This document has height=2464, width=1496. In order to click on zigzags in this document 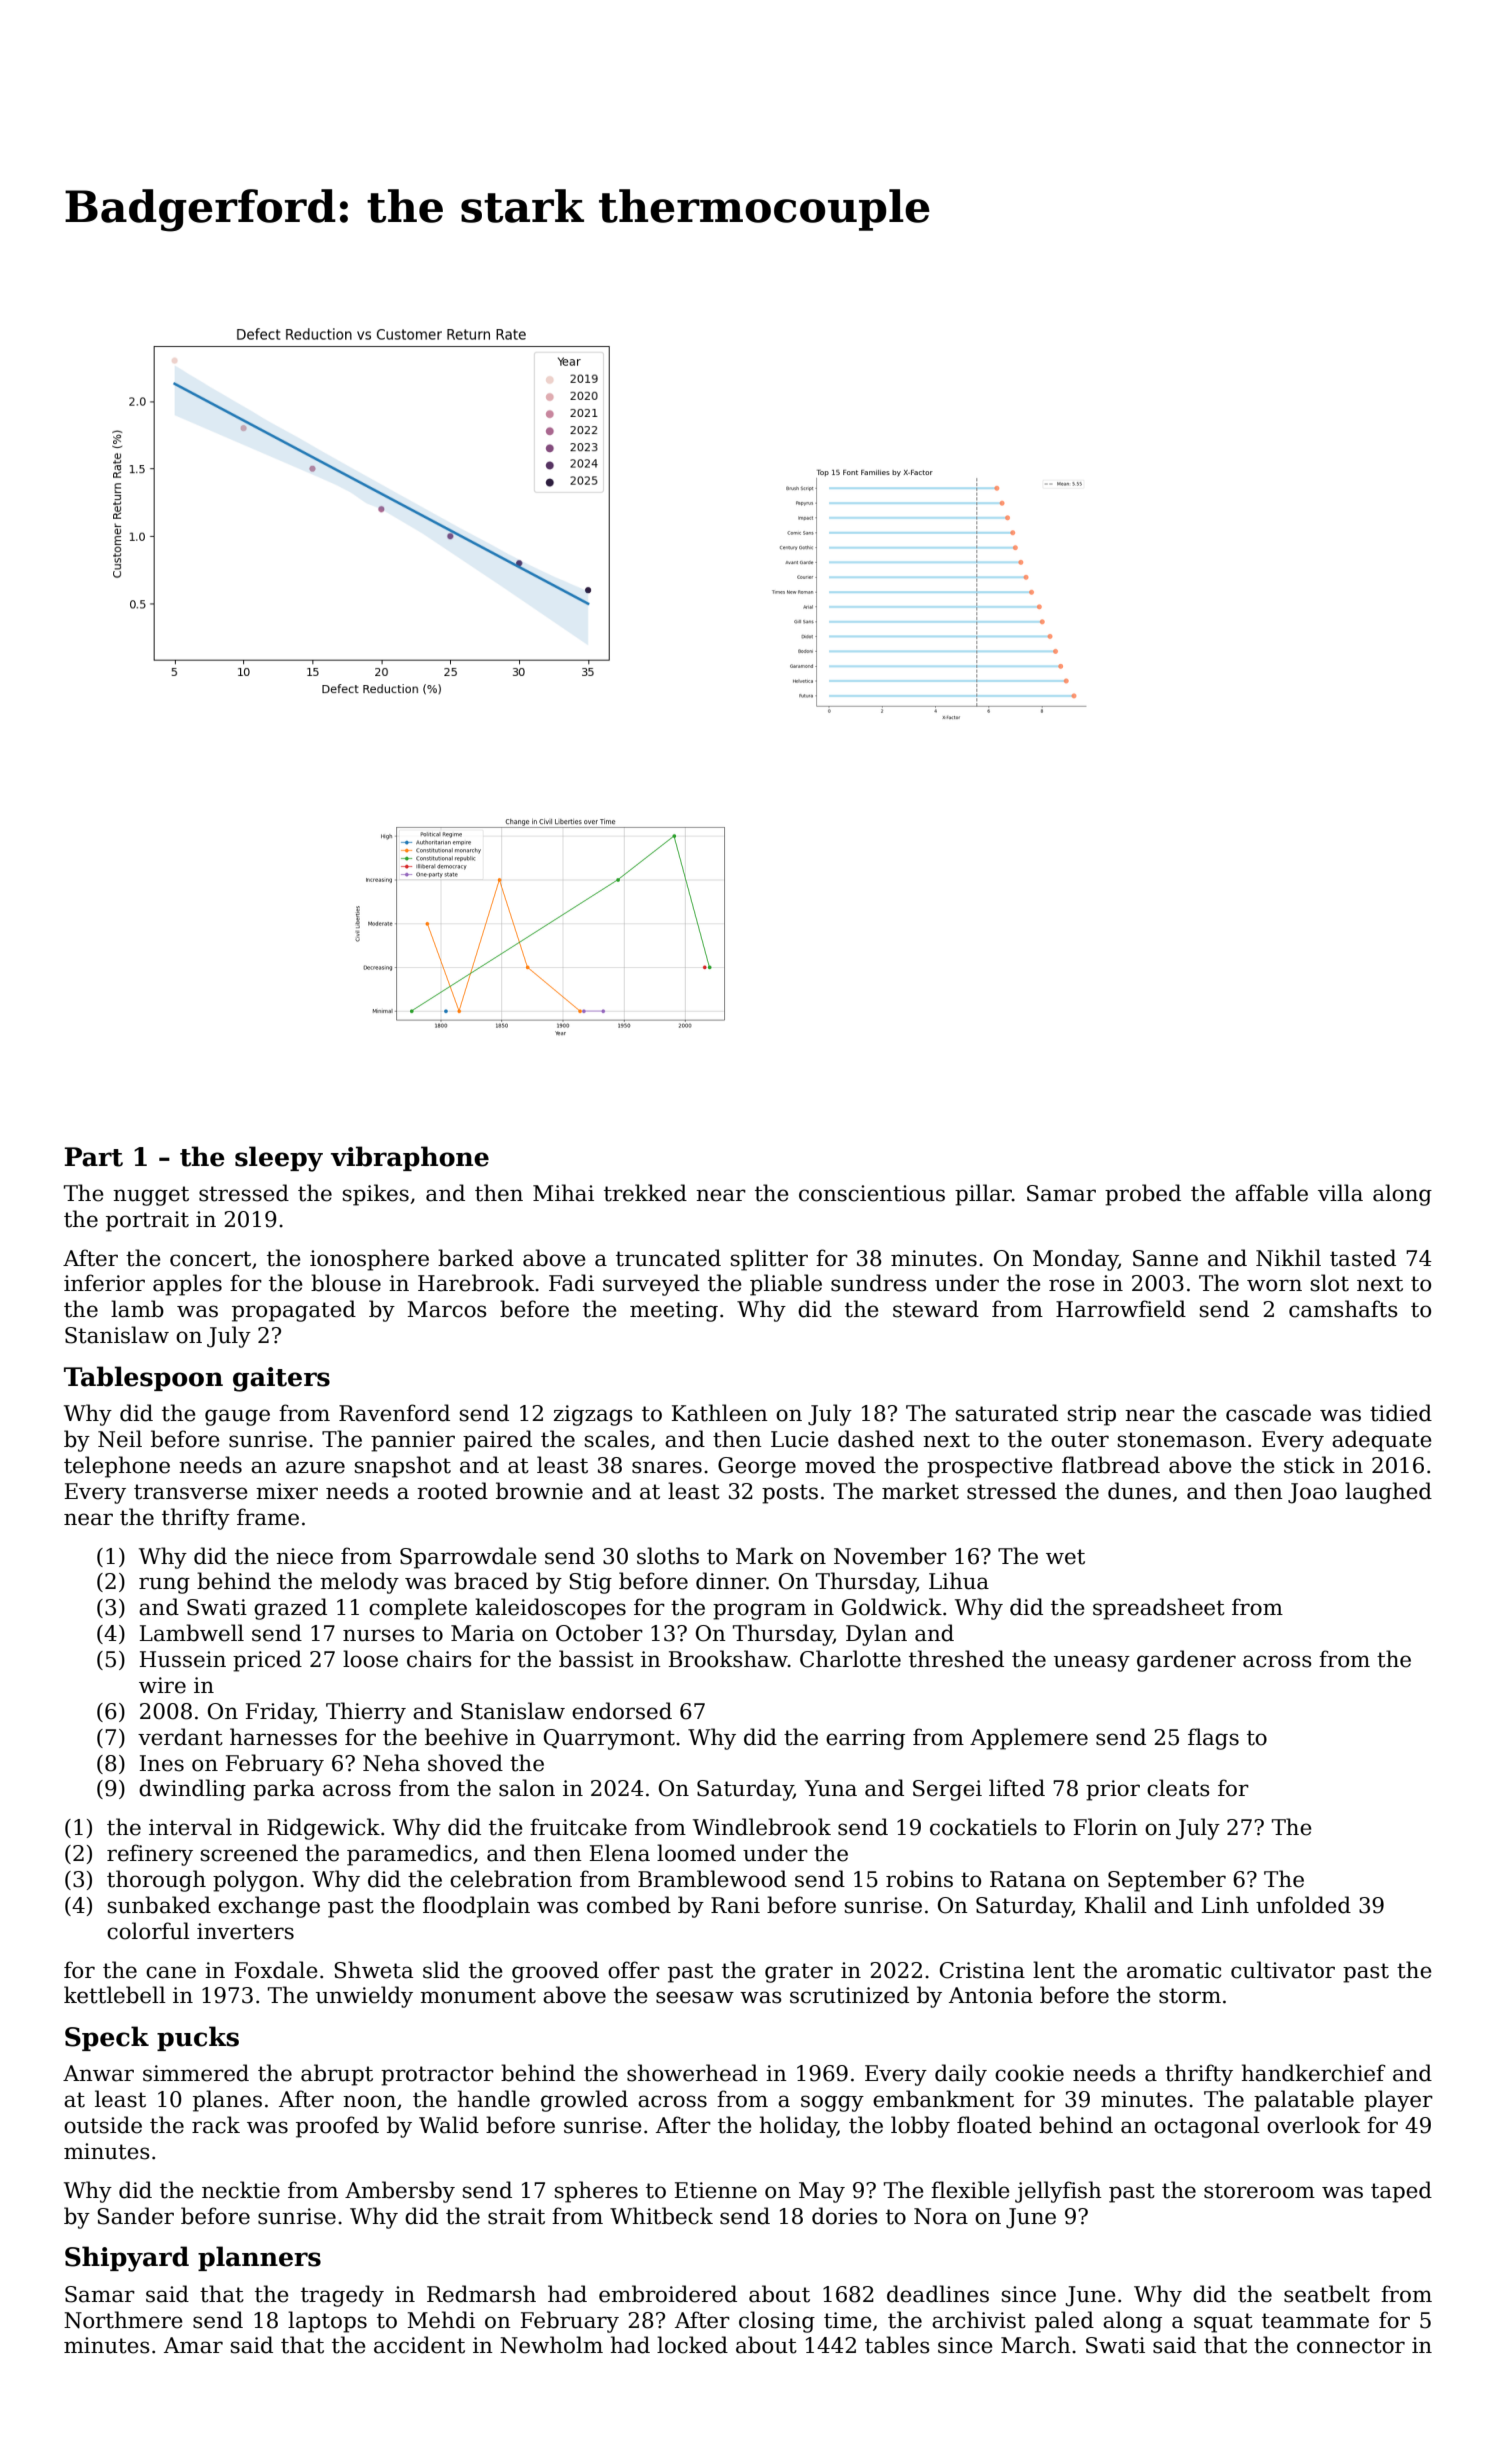, I will do `click(593, 1415)`.
